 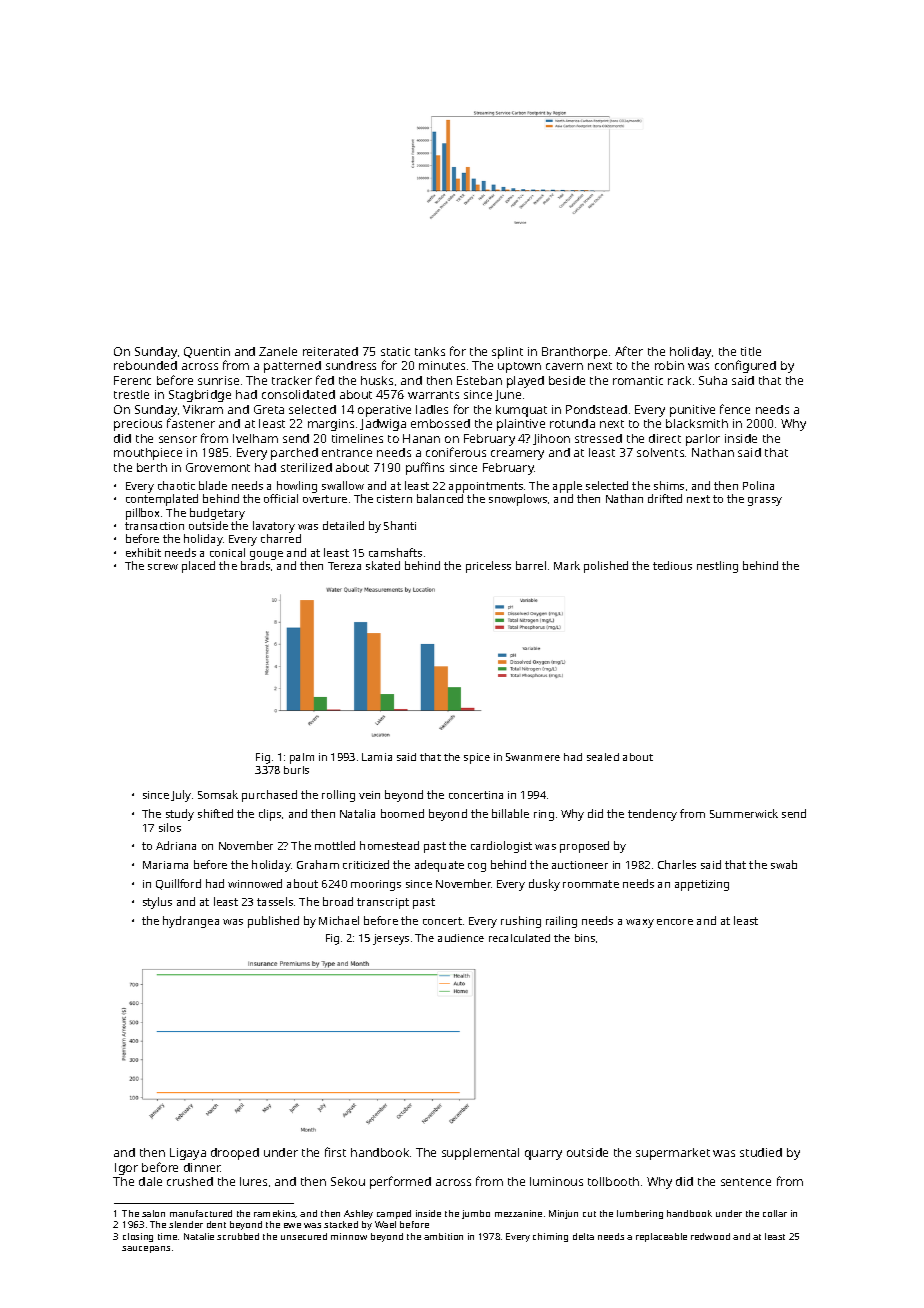 What do you see at coordinates (677, 864) in the document?
I see `Charles` at bounding box center [677, 864].
